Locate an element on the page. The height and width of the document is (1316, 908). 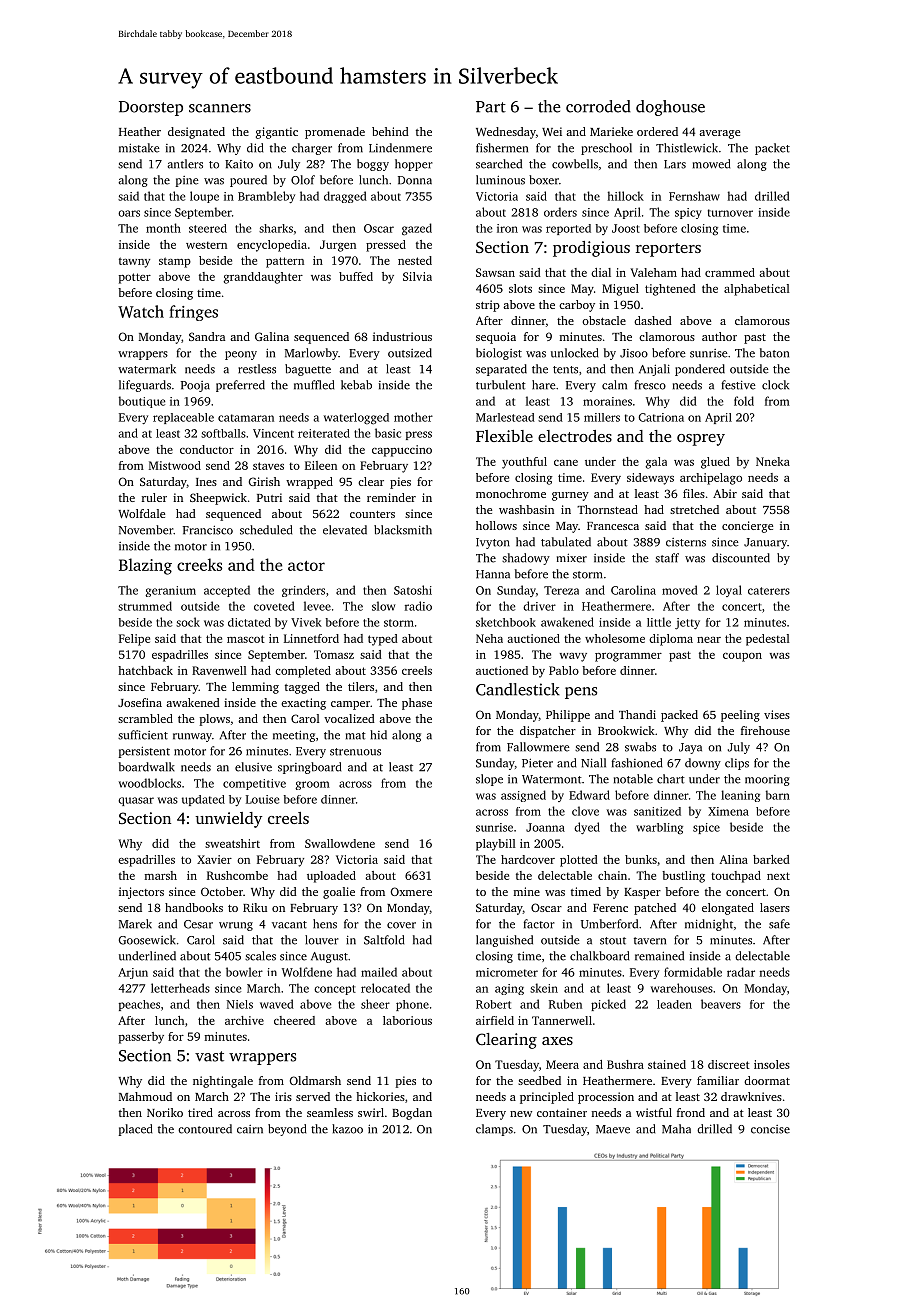
Miguel is located at coordinates (620, 290).
